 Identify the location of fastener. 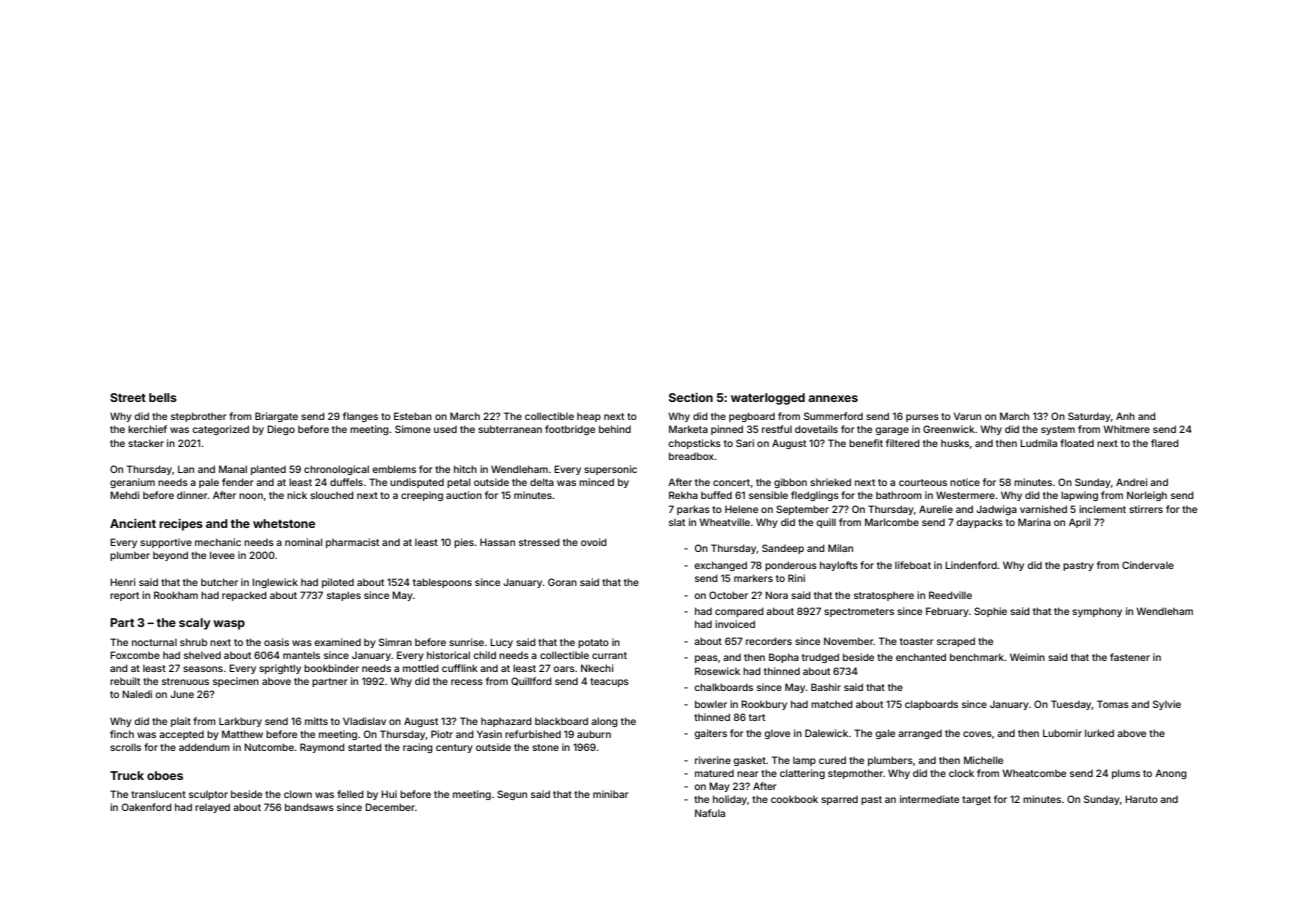
(1130, 657).
